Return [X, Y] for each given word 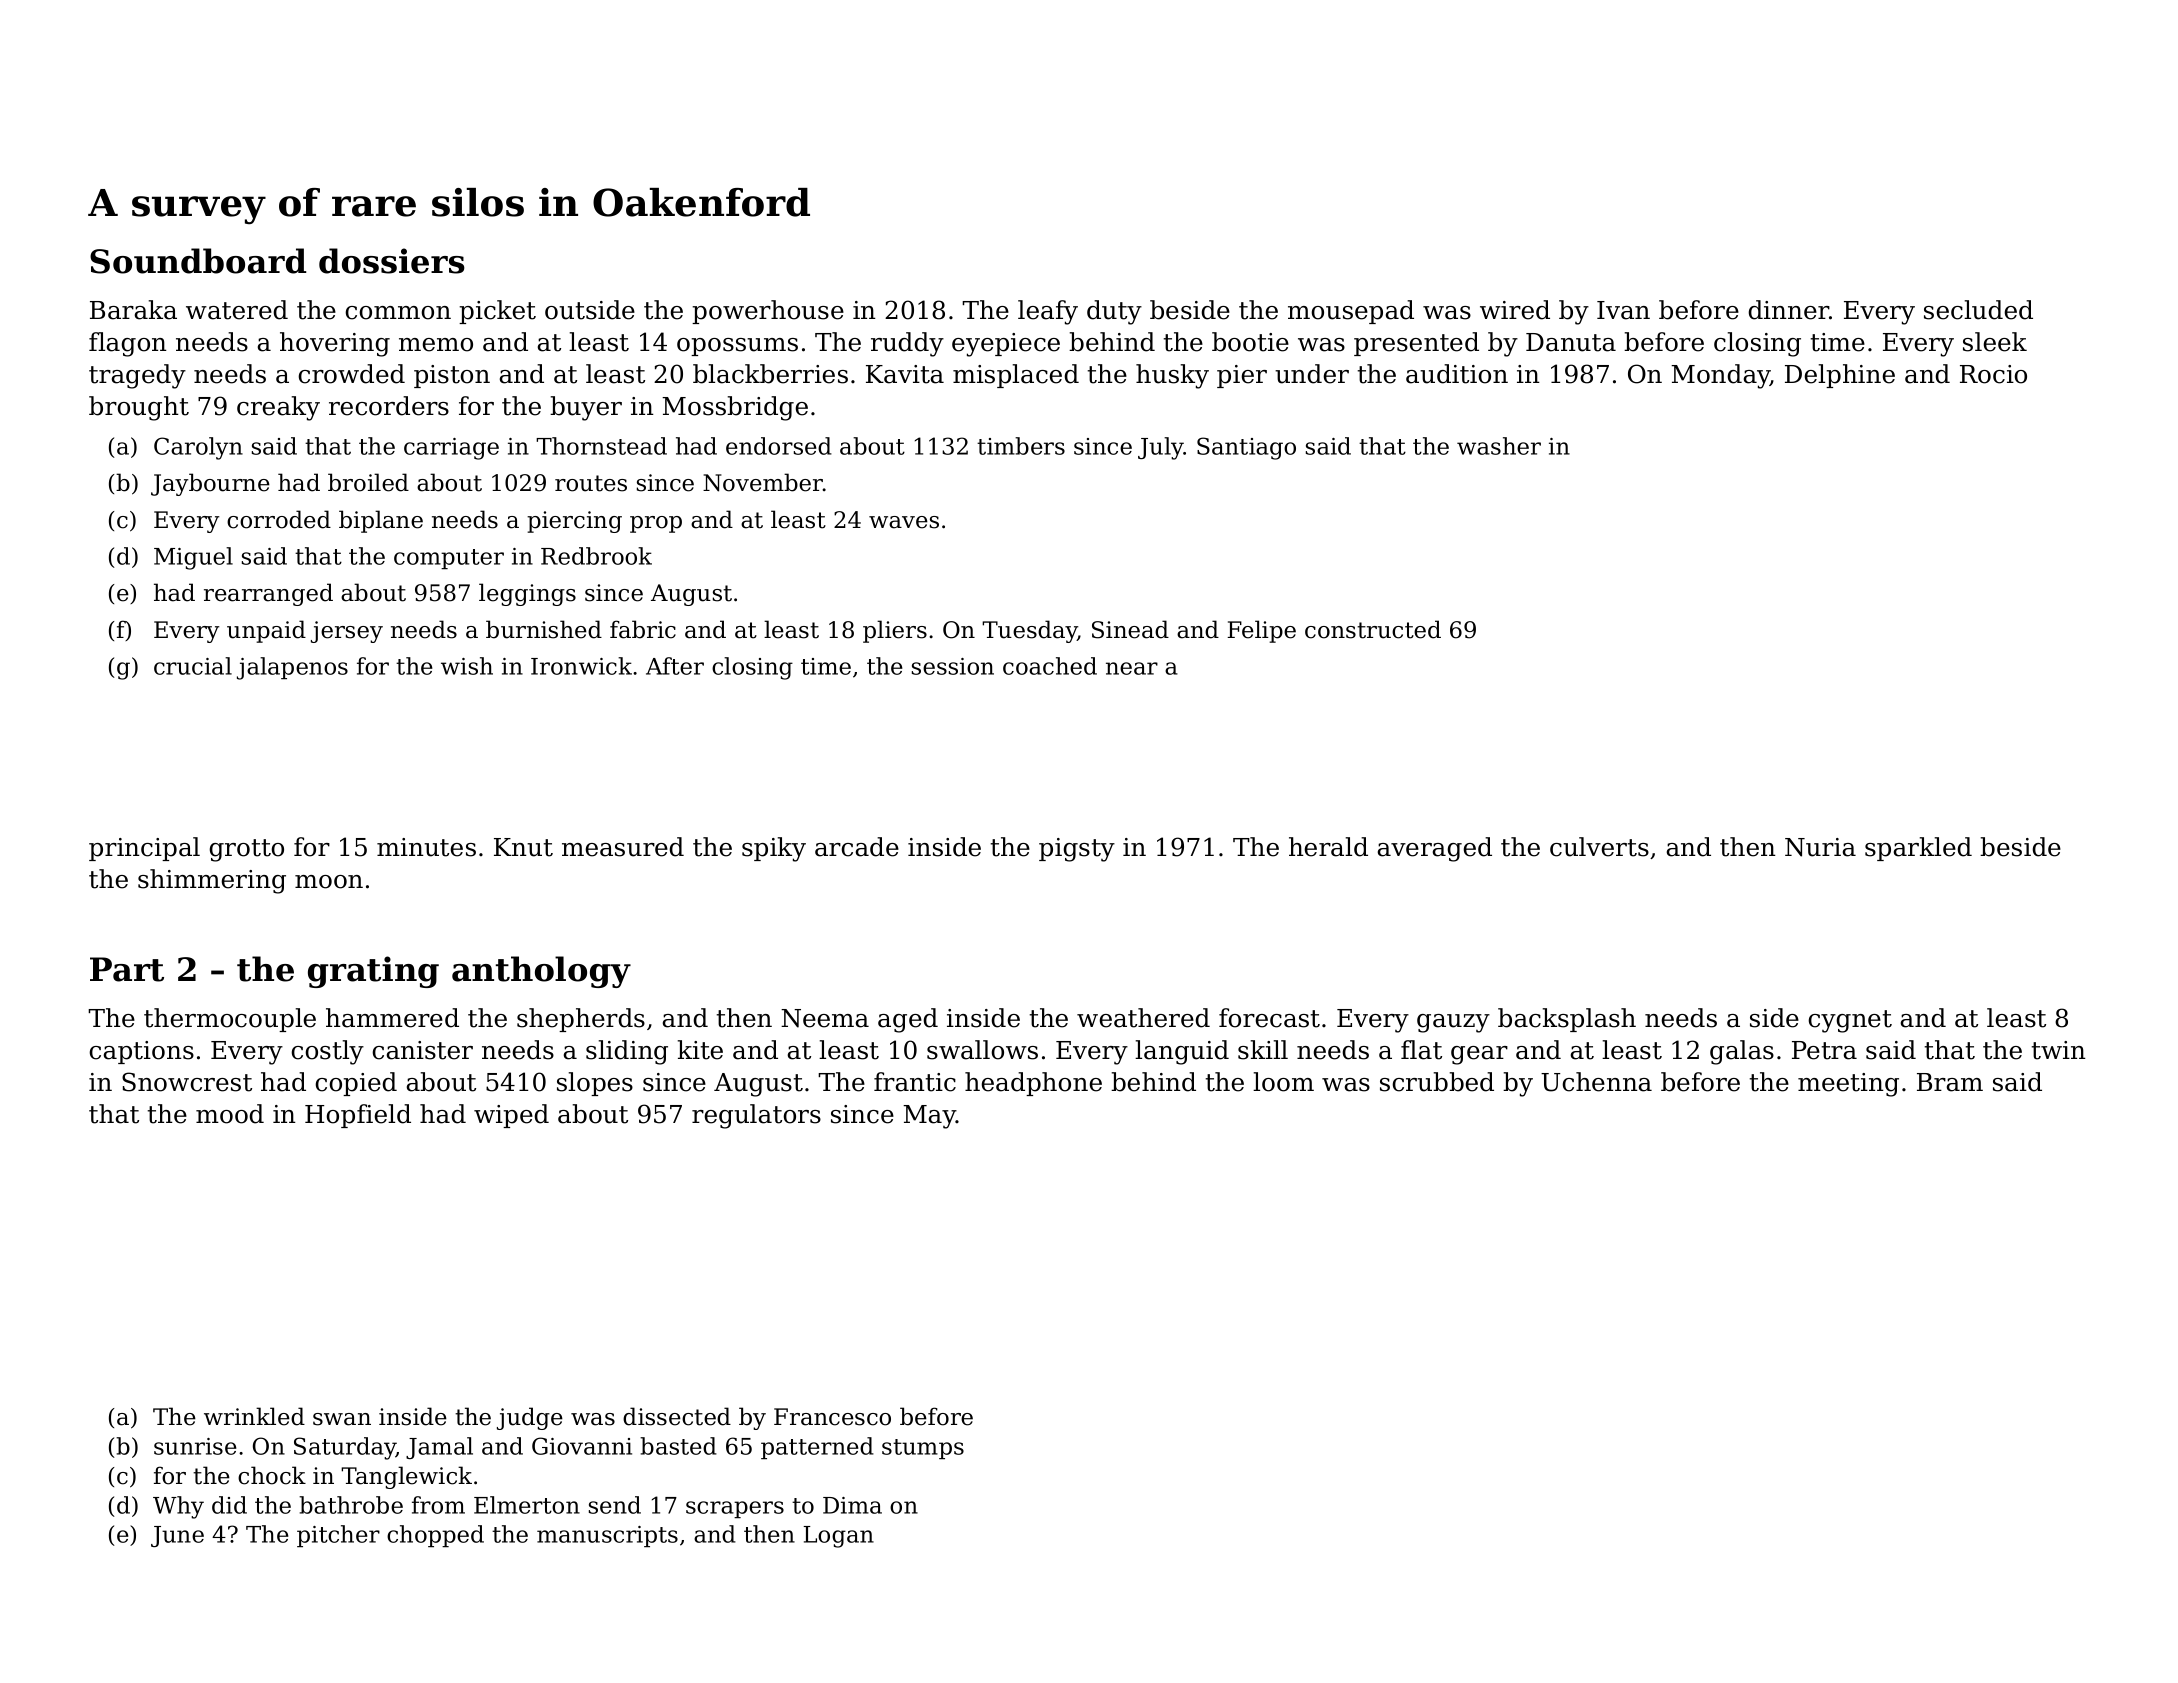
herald [1328, 847]
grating [373, 972]
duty [1114, 312]
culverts [1599, 847]
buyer [586, 408]
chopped [435, 1536]
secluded [1978, 310]
